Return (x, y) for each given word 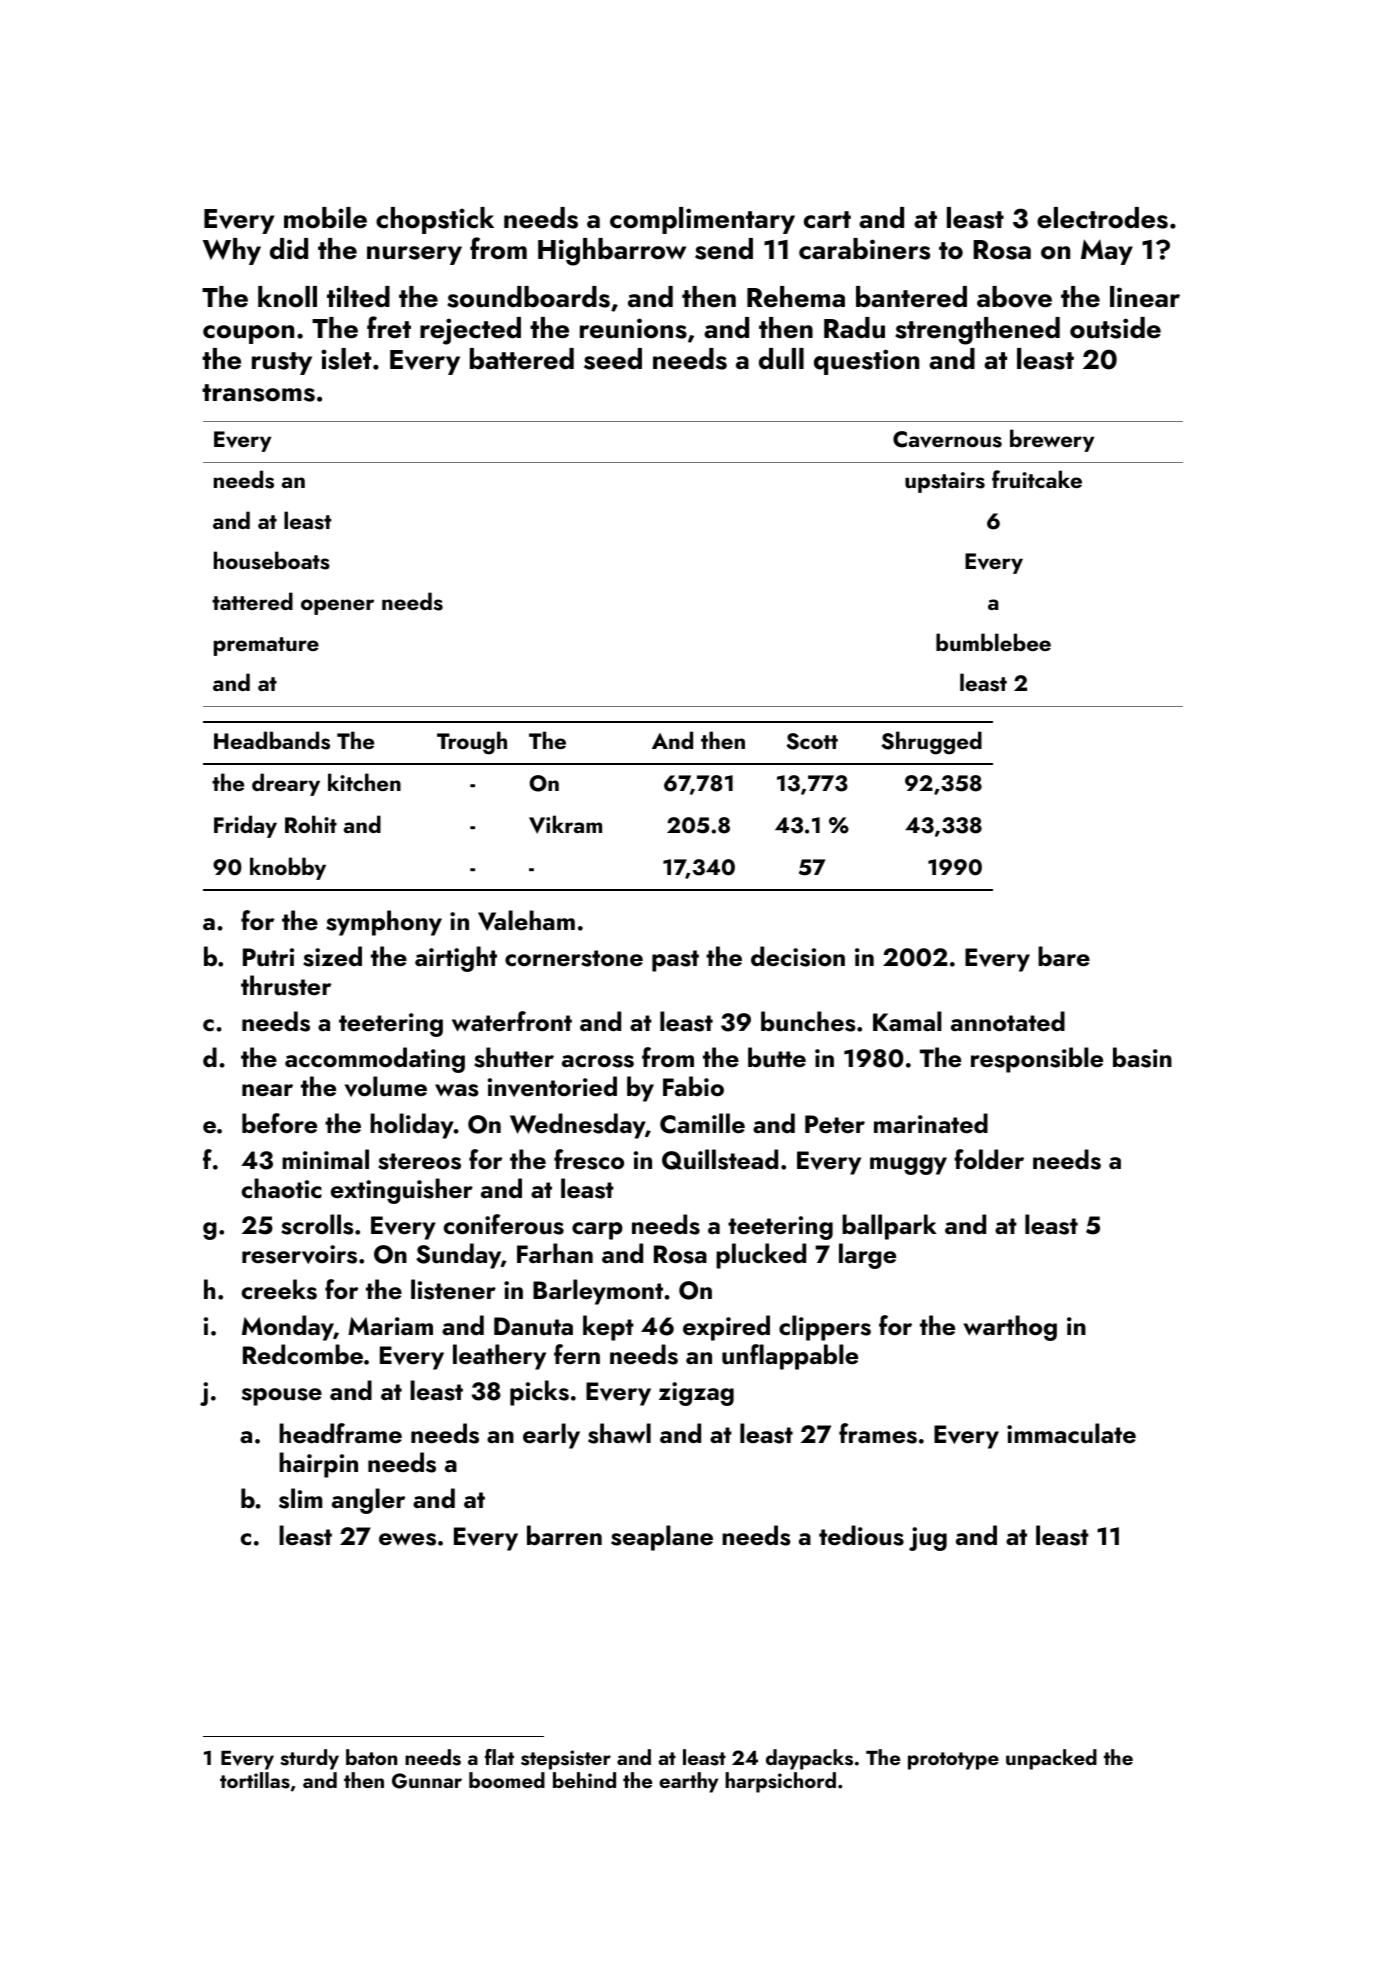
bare (1064, 956)
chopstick (435, 220)
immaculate (1071, 1433)
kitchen (364, 782)
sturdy (309, 1759)
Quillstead (720, 1159)
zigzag (696, 1394)
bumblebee (993, 642)
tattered (252, 601)
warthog (1010, 1328)
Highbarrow (612, 252)
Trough (472, 743)
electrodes (1102, 218)
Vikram (565, 824)
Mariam (390, 1326)
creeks (279, 1289)
